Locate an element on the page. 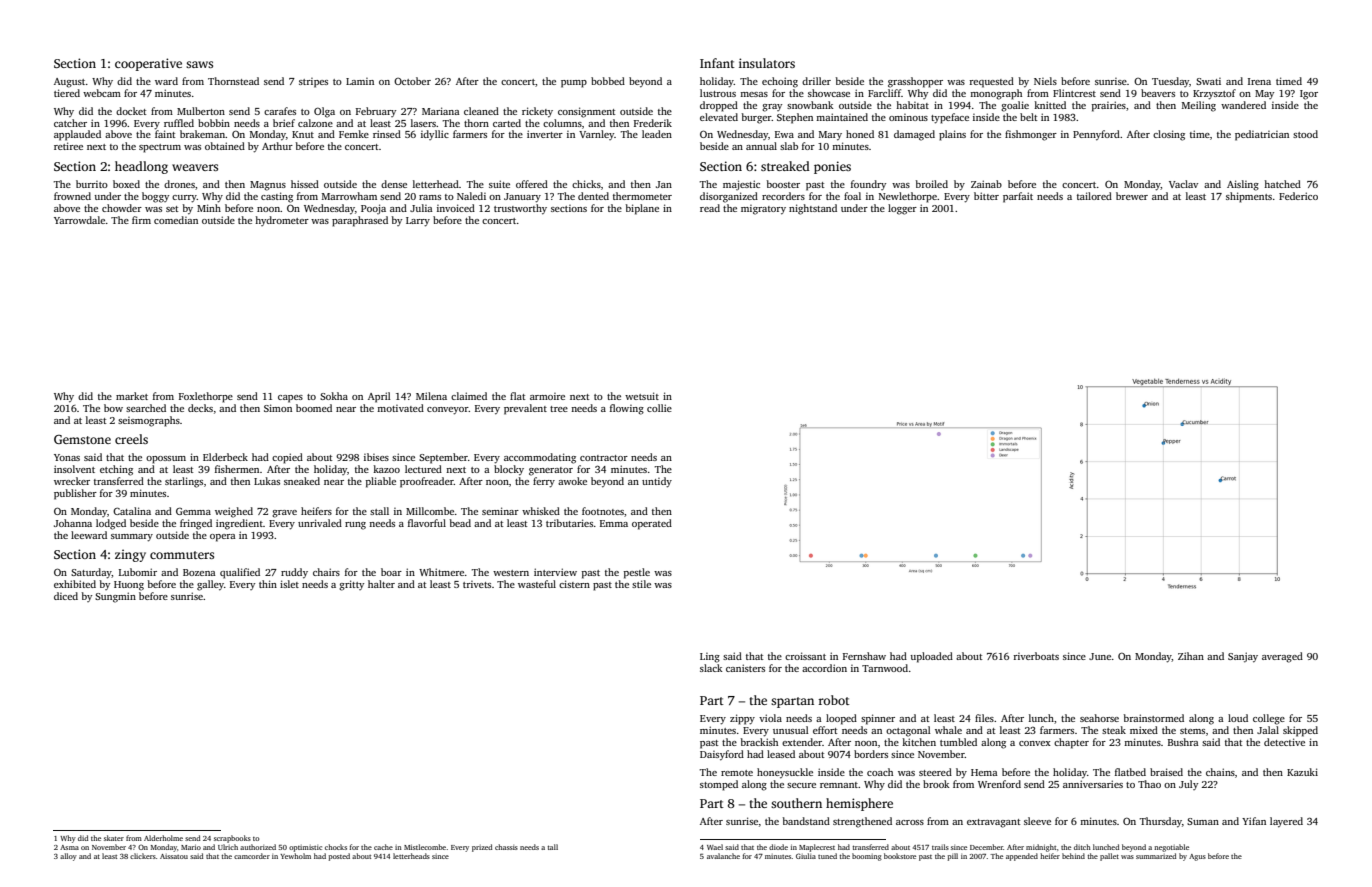 This page has height=887, width=1372. bobbed is located at coordinates (608, 81).
